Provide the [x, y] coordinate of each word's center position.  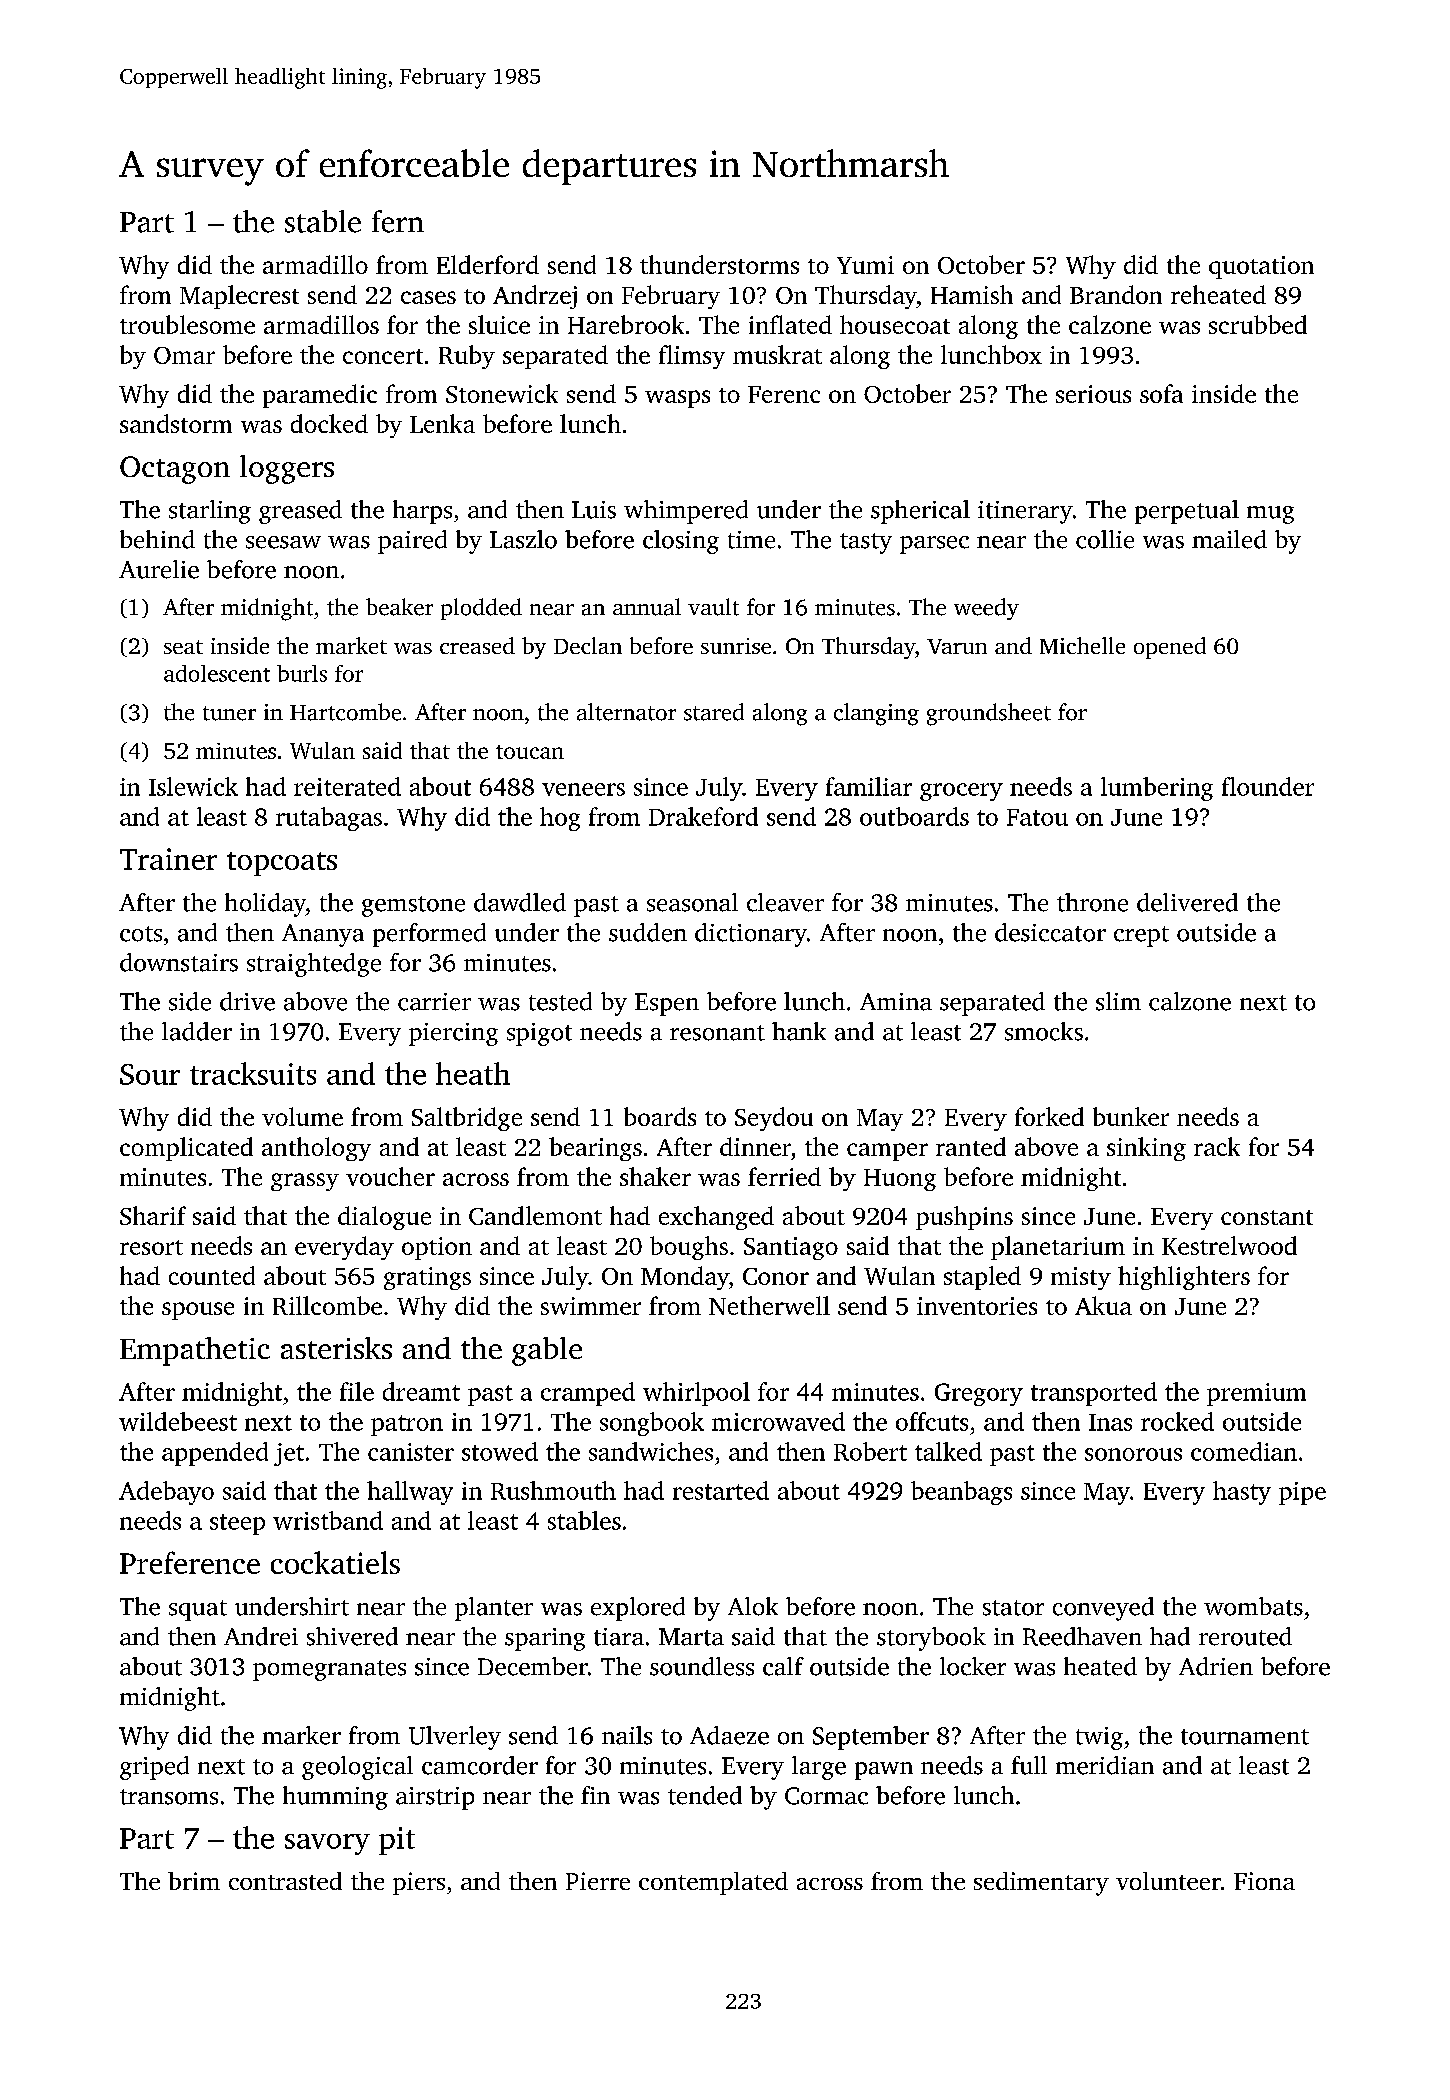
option [437, 1248]
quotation [1261, 267]
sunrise [736, 646]
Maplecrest [239, 297]
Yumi [865, 265]
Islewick [193, 786]
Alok [753, 1606]
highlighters [1184, 1278]
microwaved [778, 1421]
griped [154, 1768]
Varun [957, 646]
